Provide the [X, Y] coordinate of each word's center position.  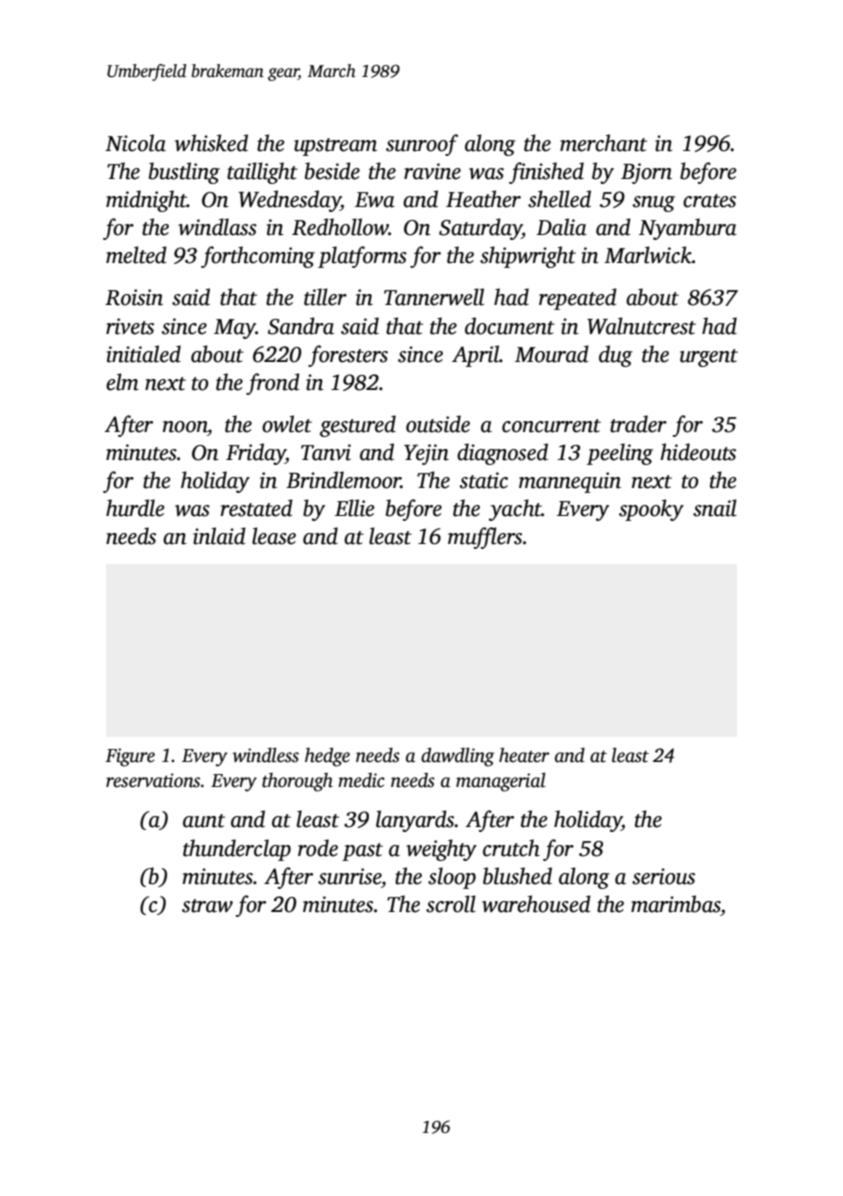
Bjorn [646, 173]
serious [663, 876]
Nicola [135, 143]
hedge [327, 757]
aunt [204, 821]
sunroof [422, 145]
